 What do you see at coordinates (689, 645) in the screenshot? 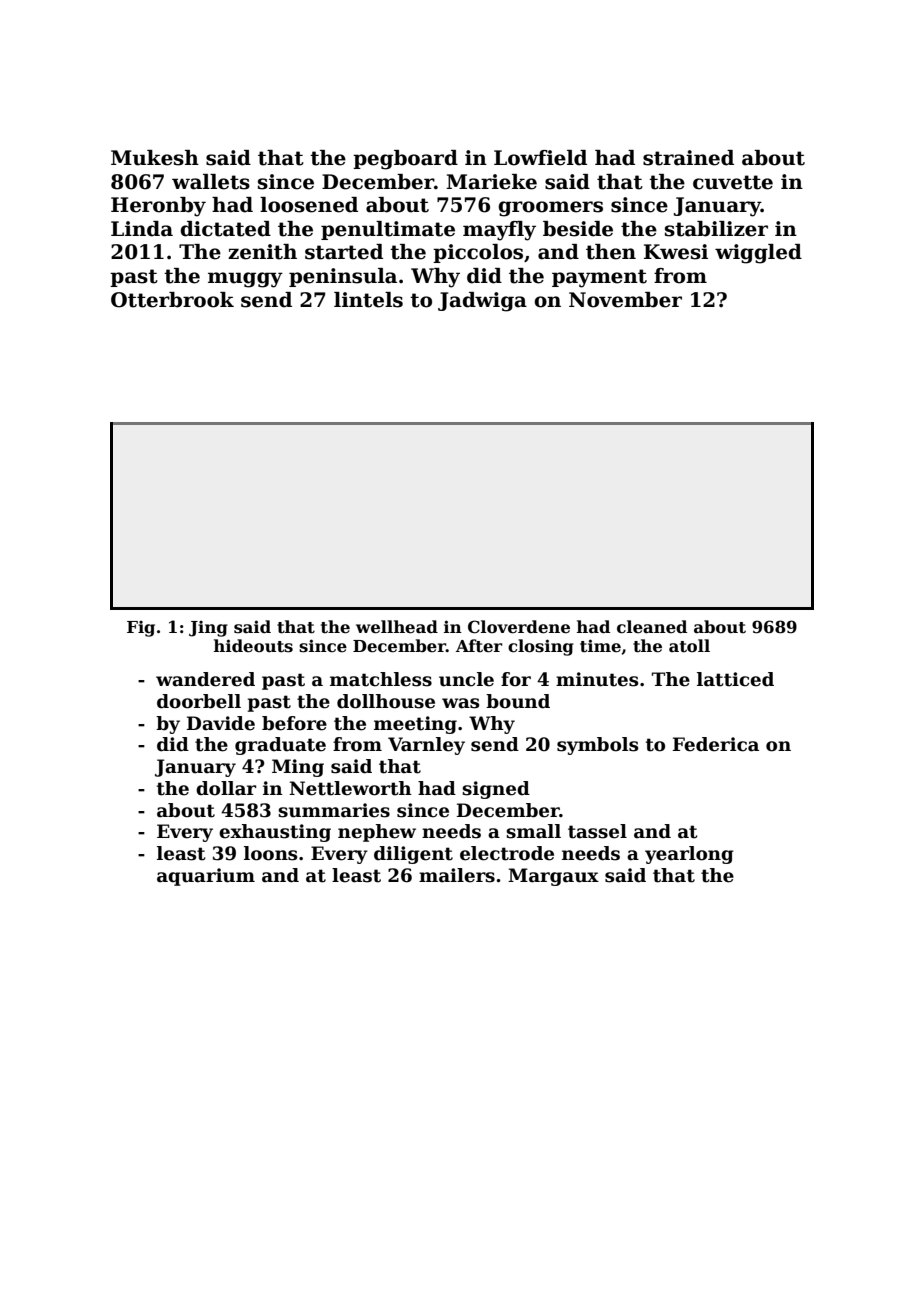
I see `atoll` at bounding box center [689, 645].
